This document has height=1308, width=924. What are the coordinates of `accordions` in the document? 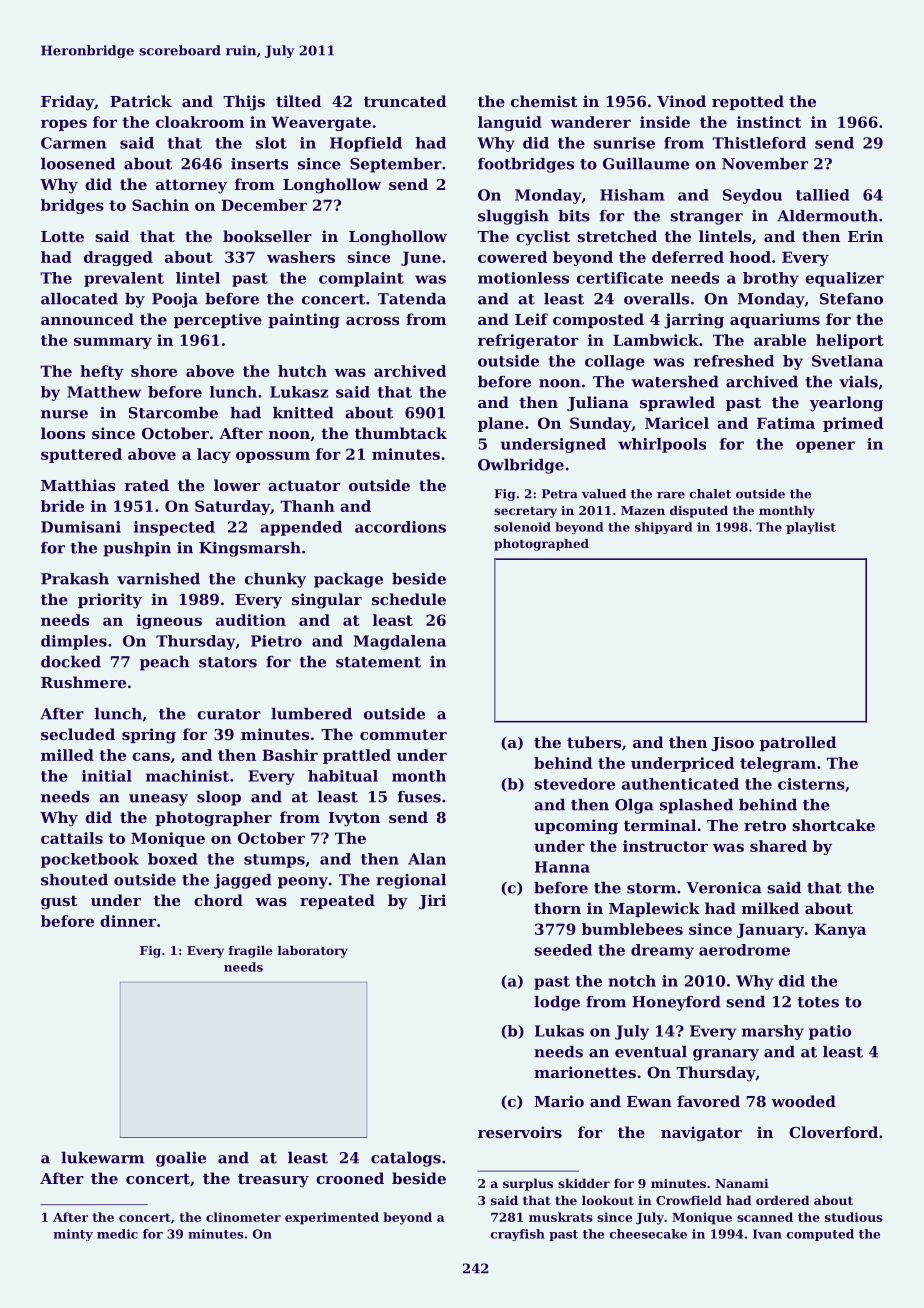 It's located at (400, 527).
